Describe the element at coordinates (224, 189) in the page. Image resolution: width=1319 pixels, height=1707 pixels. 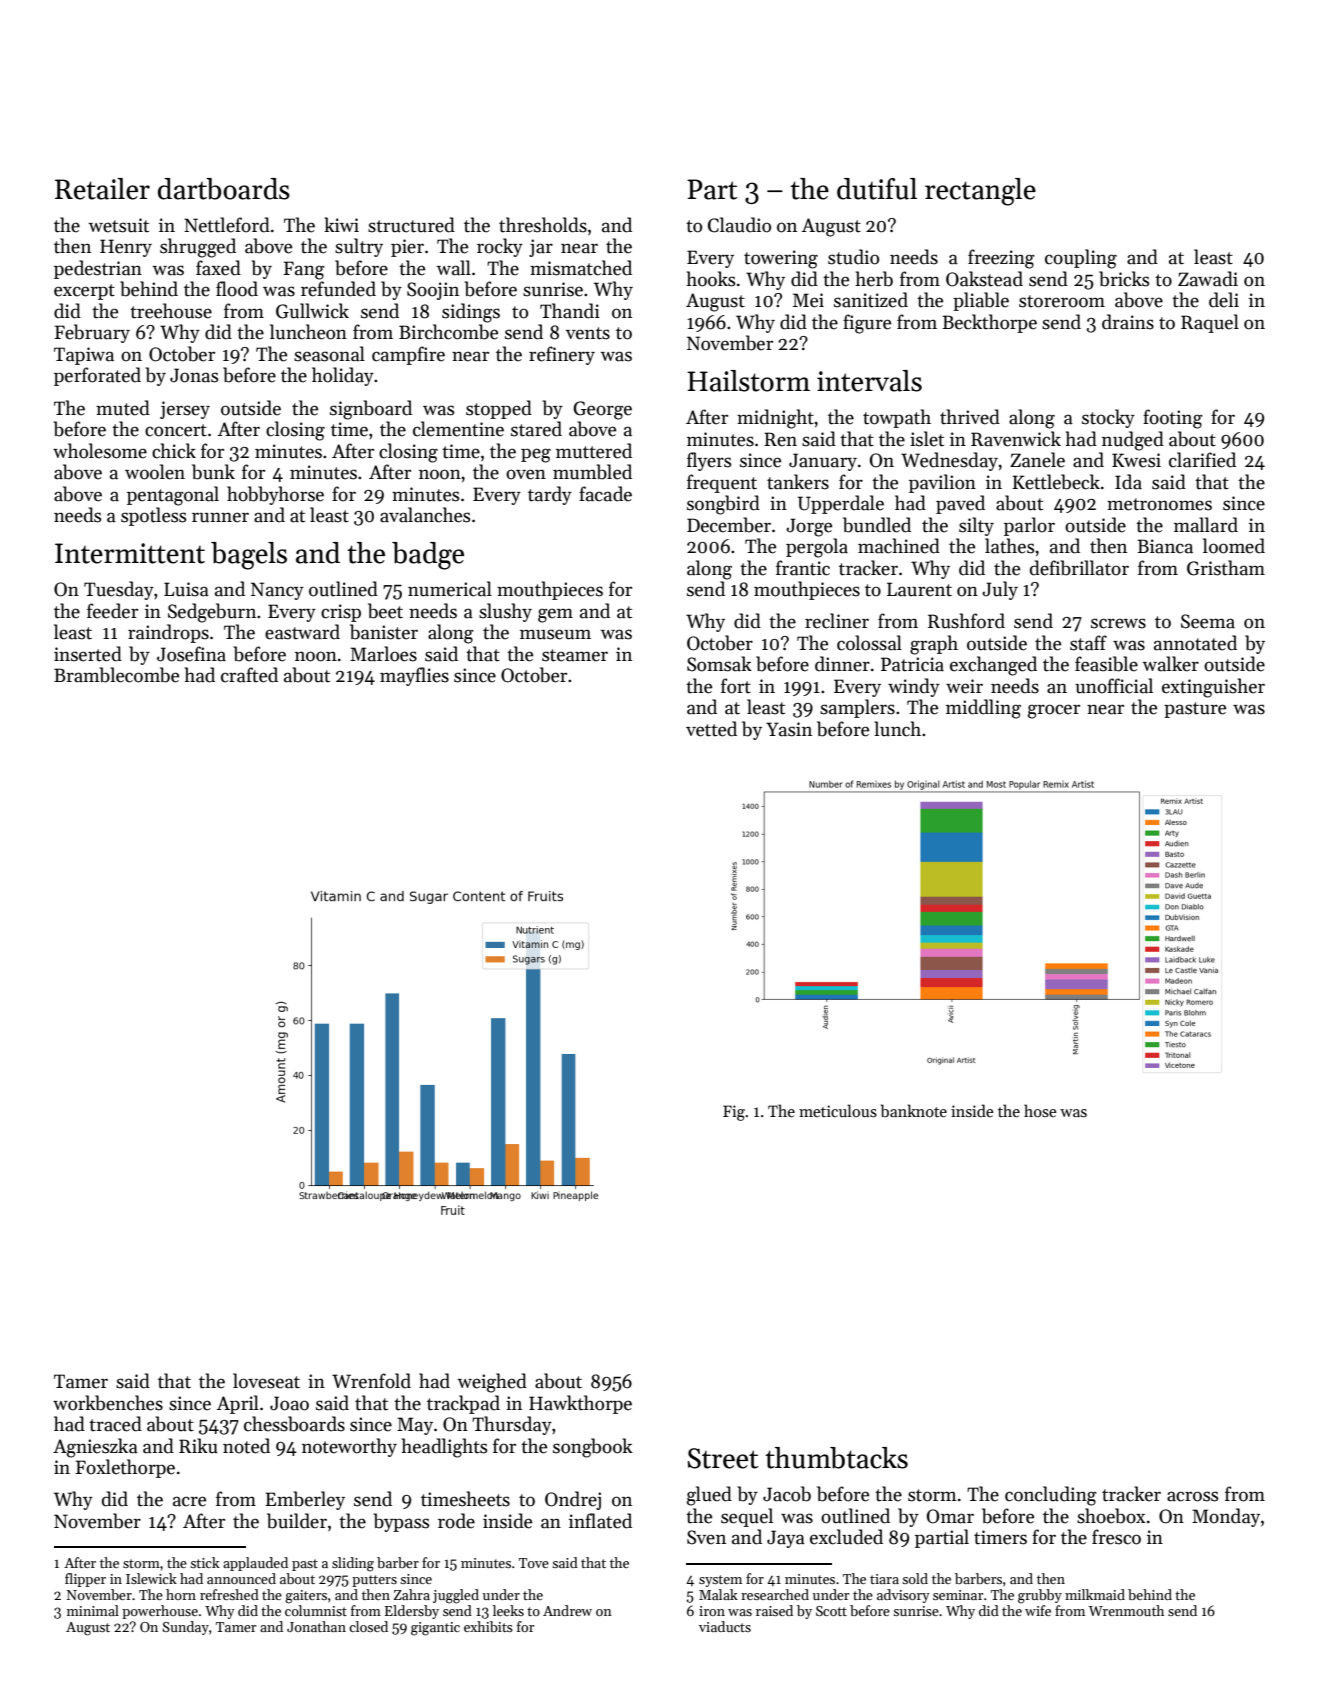
I see `dartboards` at that location.
